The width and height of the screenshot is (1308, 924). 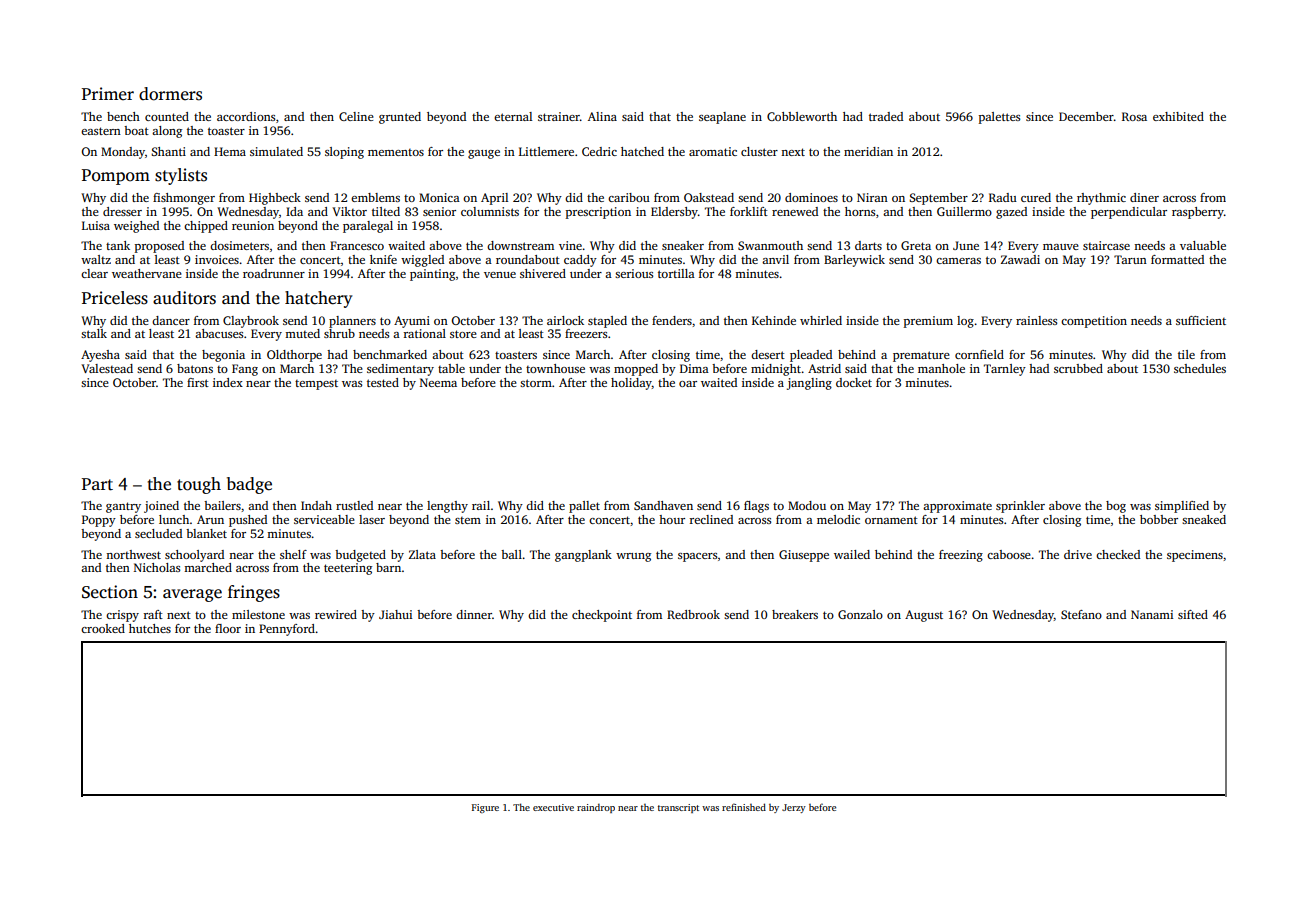 What do you see at coordinates (693, 614) in the screenshot?
I see `Redbrook` at bounding box center [693, 614].
